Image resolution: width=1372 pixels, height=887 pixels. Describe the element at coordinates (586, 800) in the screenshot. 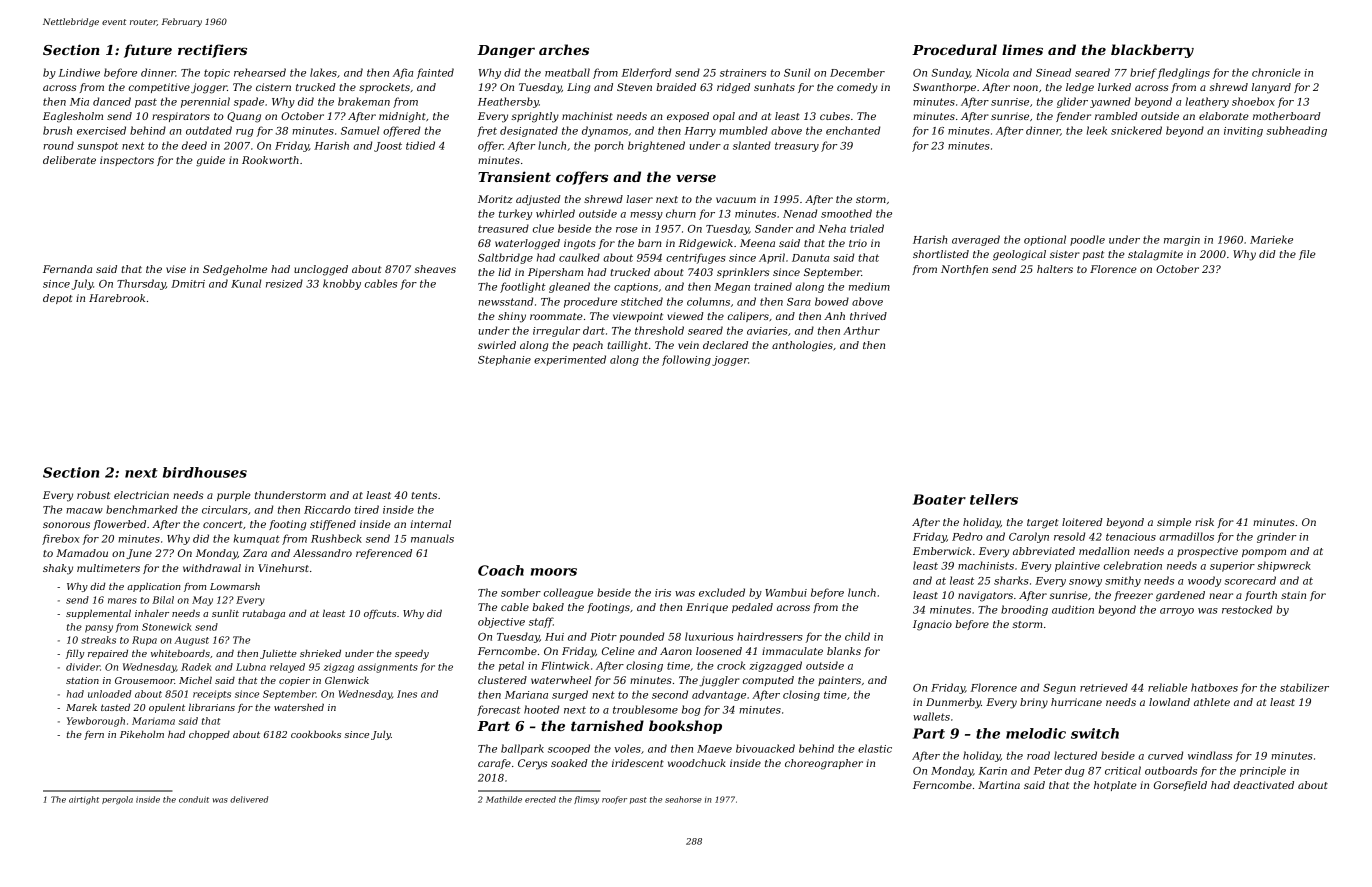

I see `flimsy` at that location.
